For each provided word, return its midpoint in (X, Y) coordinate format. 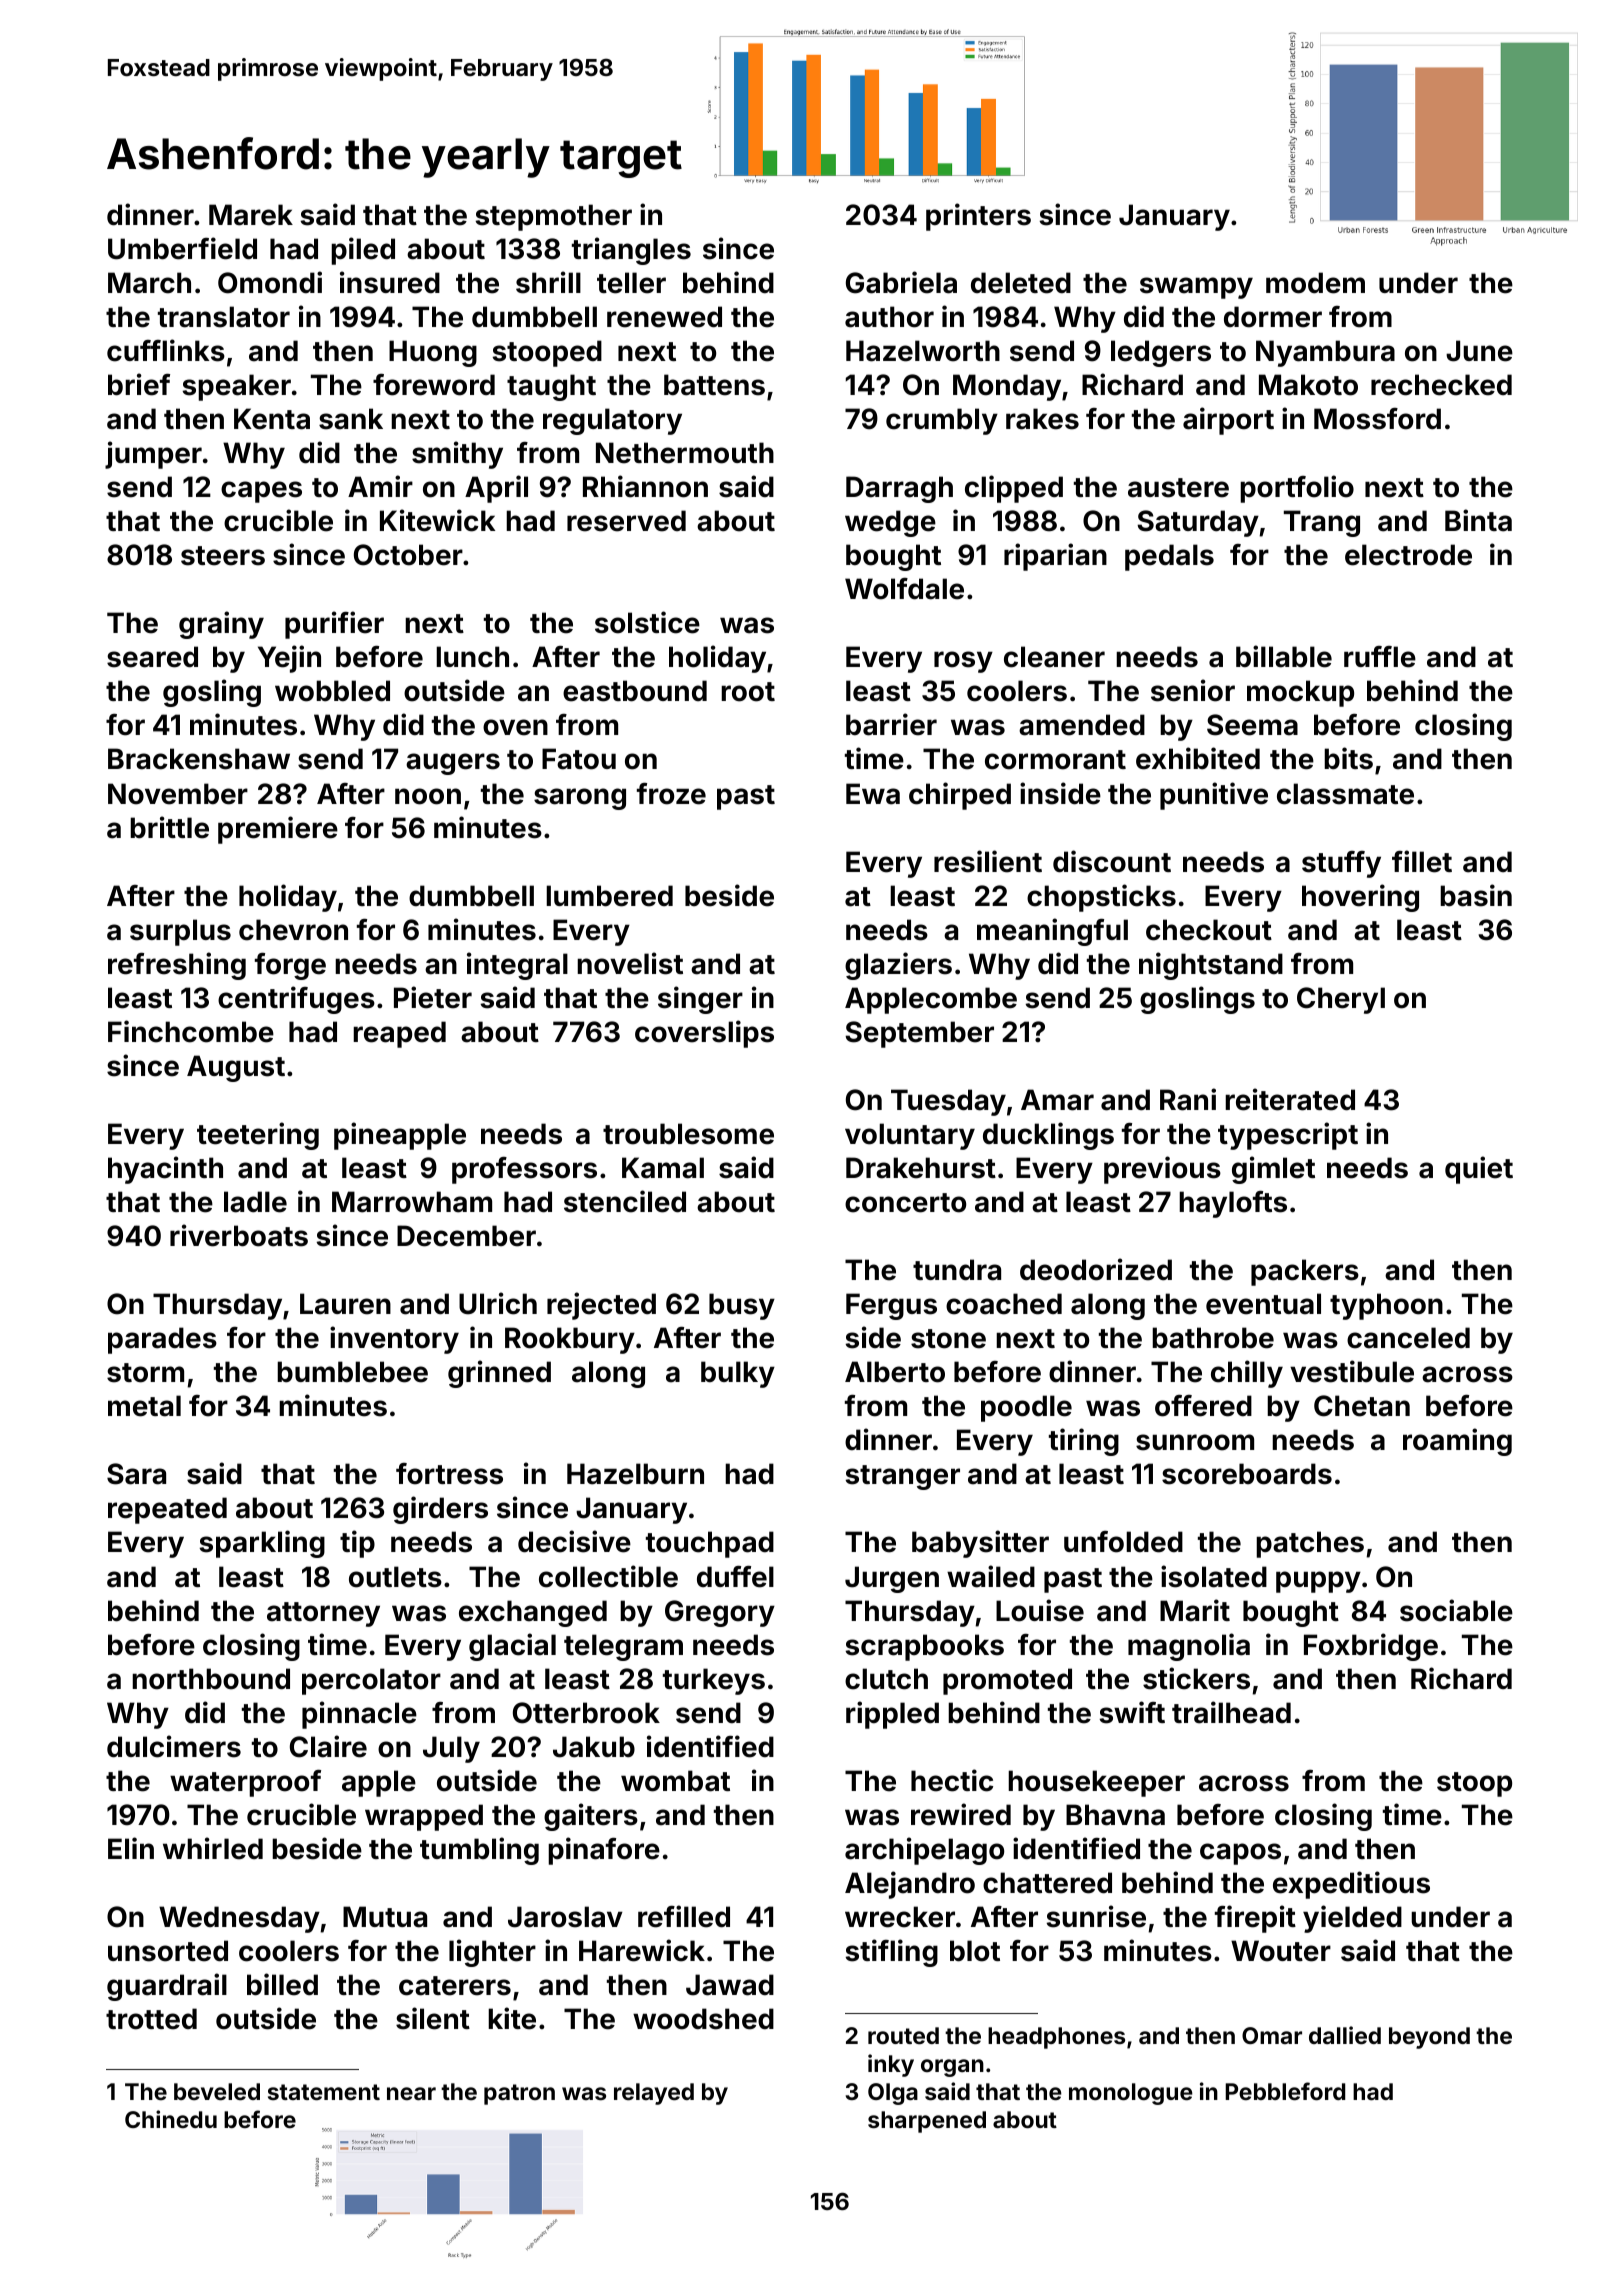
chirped (960, 796)
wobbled (332, 691)
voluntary (910, 1136)
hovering (1360, 898)
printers (978, 217)
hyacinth (165, 1170)
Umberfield (182, 248)
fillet (1422, 861)
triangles (631, 251)
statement (324, 2092)
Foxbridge (1371, 1647)
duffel (735, 1577)
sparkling (262, 1544)
